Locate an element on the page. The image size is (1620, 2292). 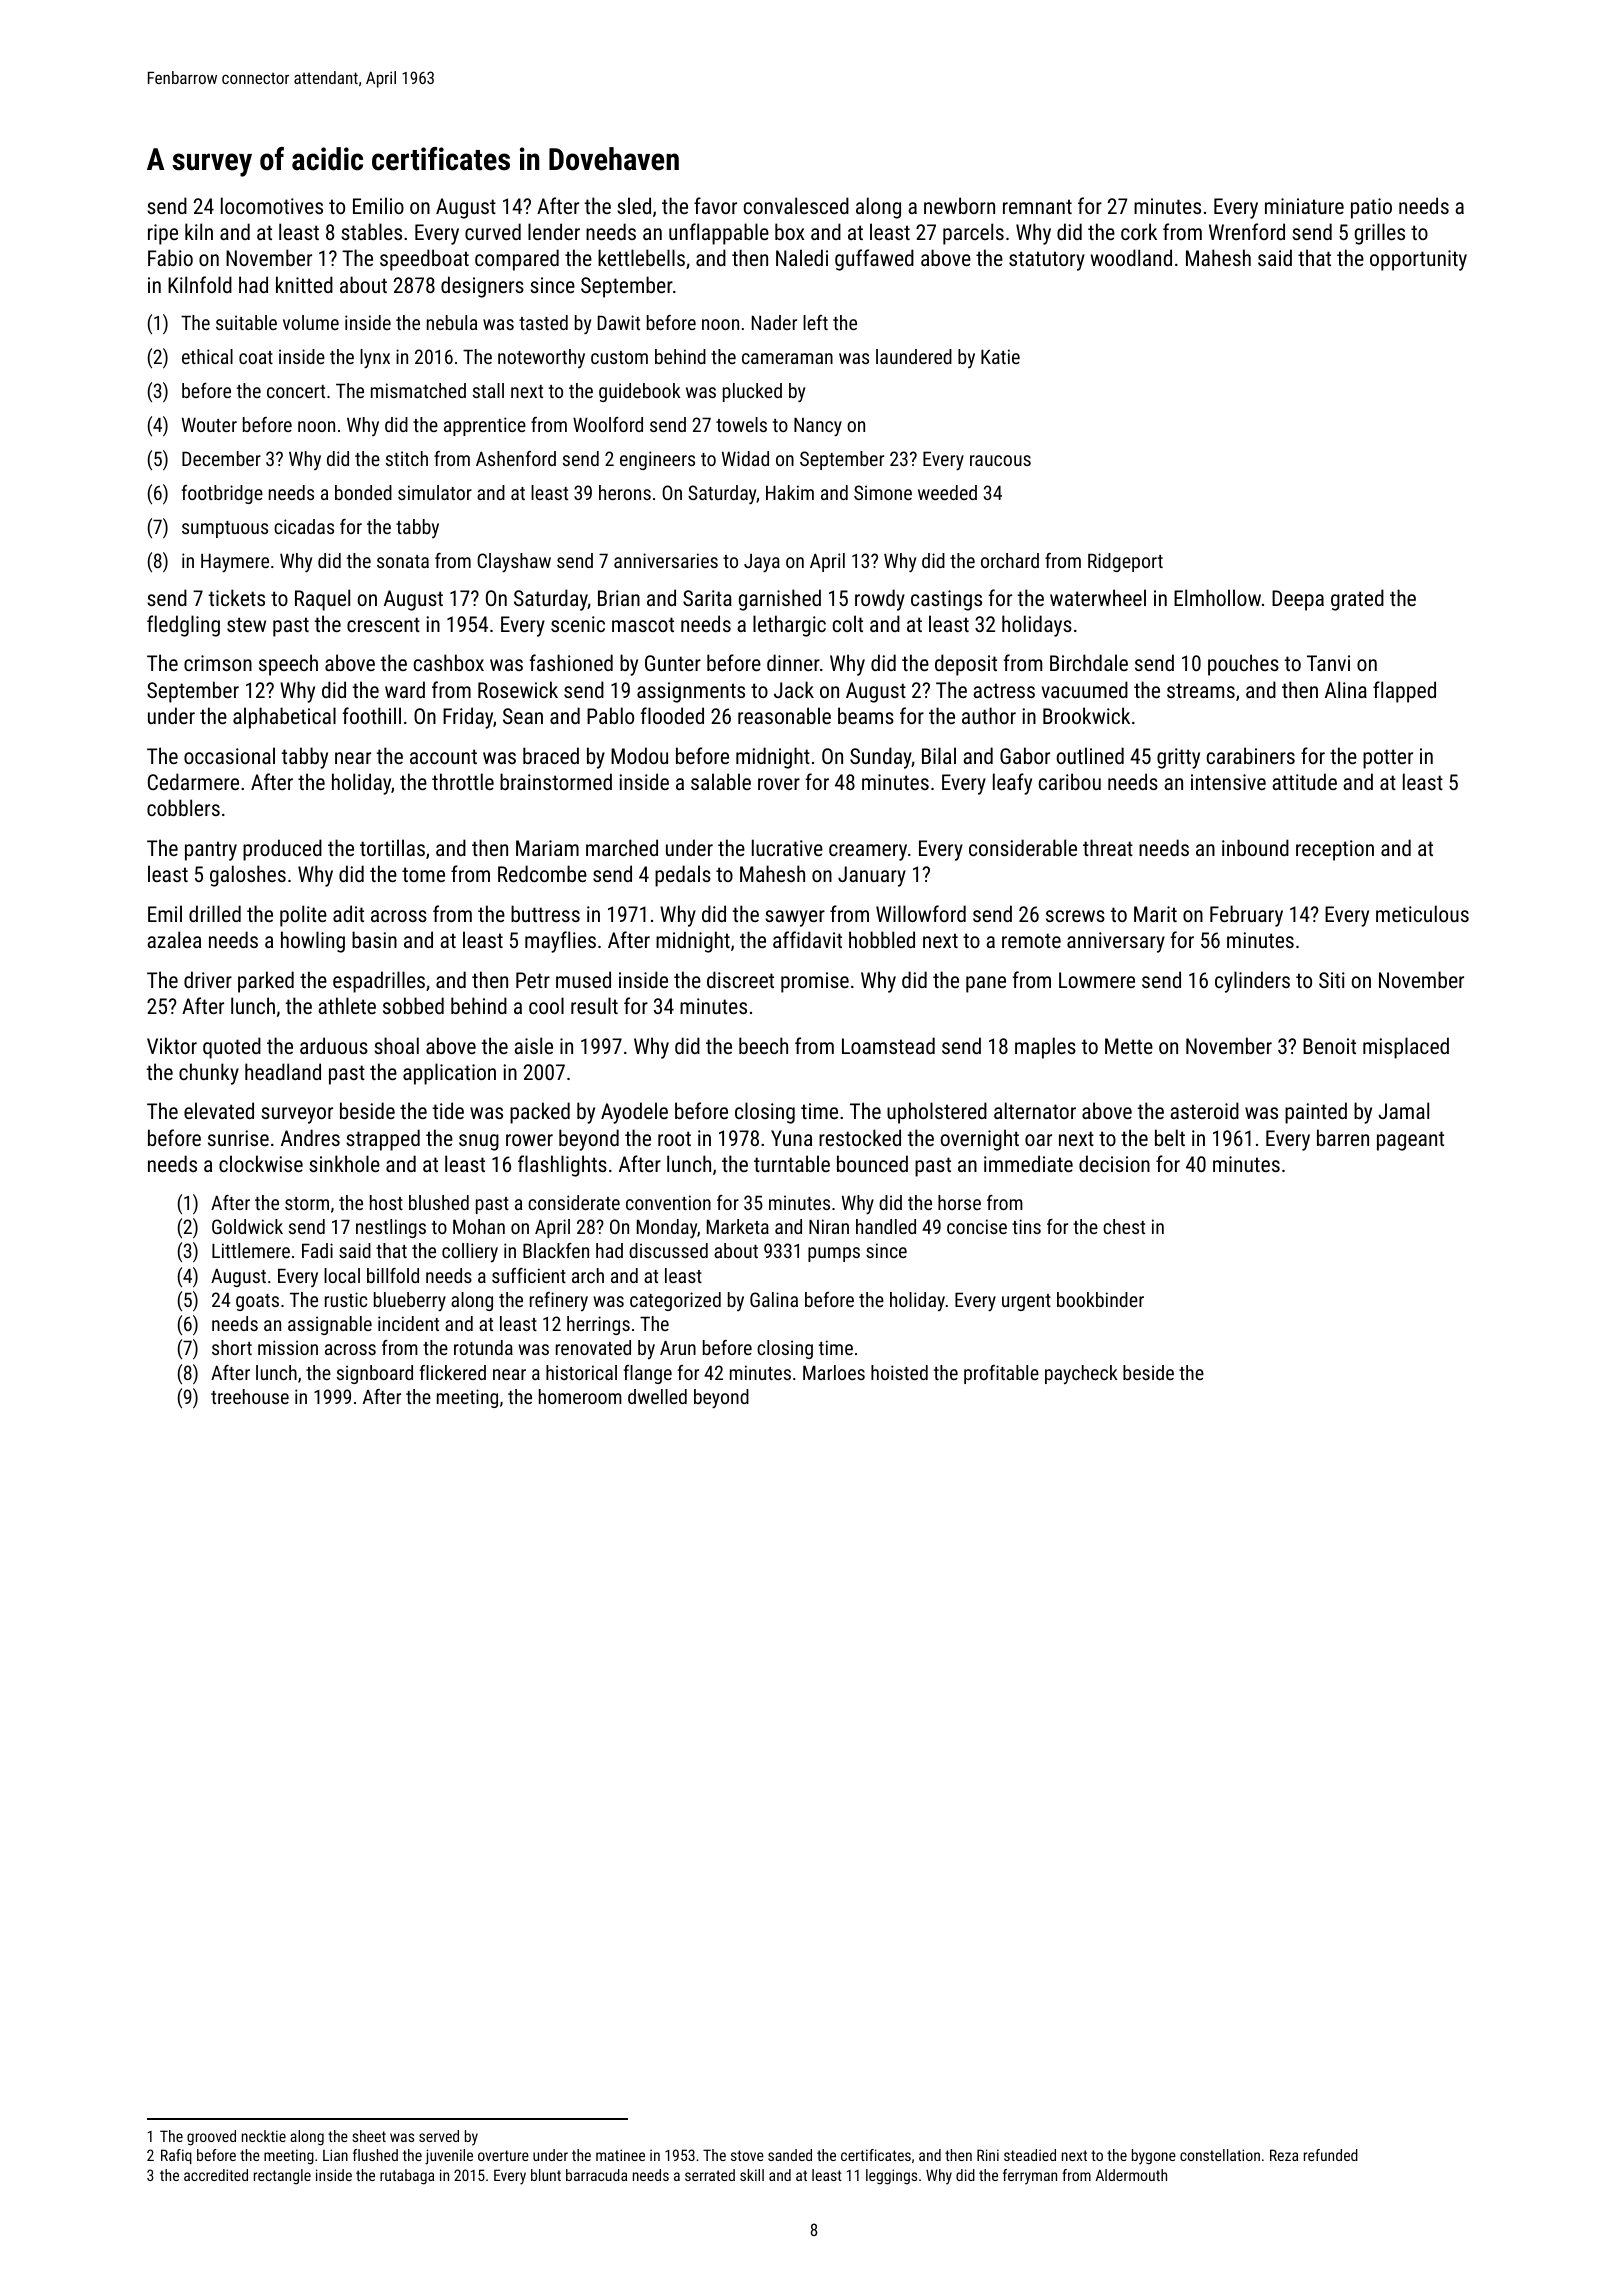
Elmhollow is located at coordinates (1217, 597).
